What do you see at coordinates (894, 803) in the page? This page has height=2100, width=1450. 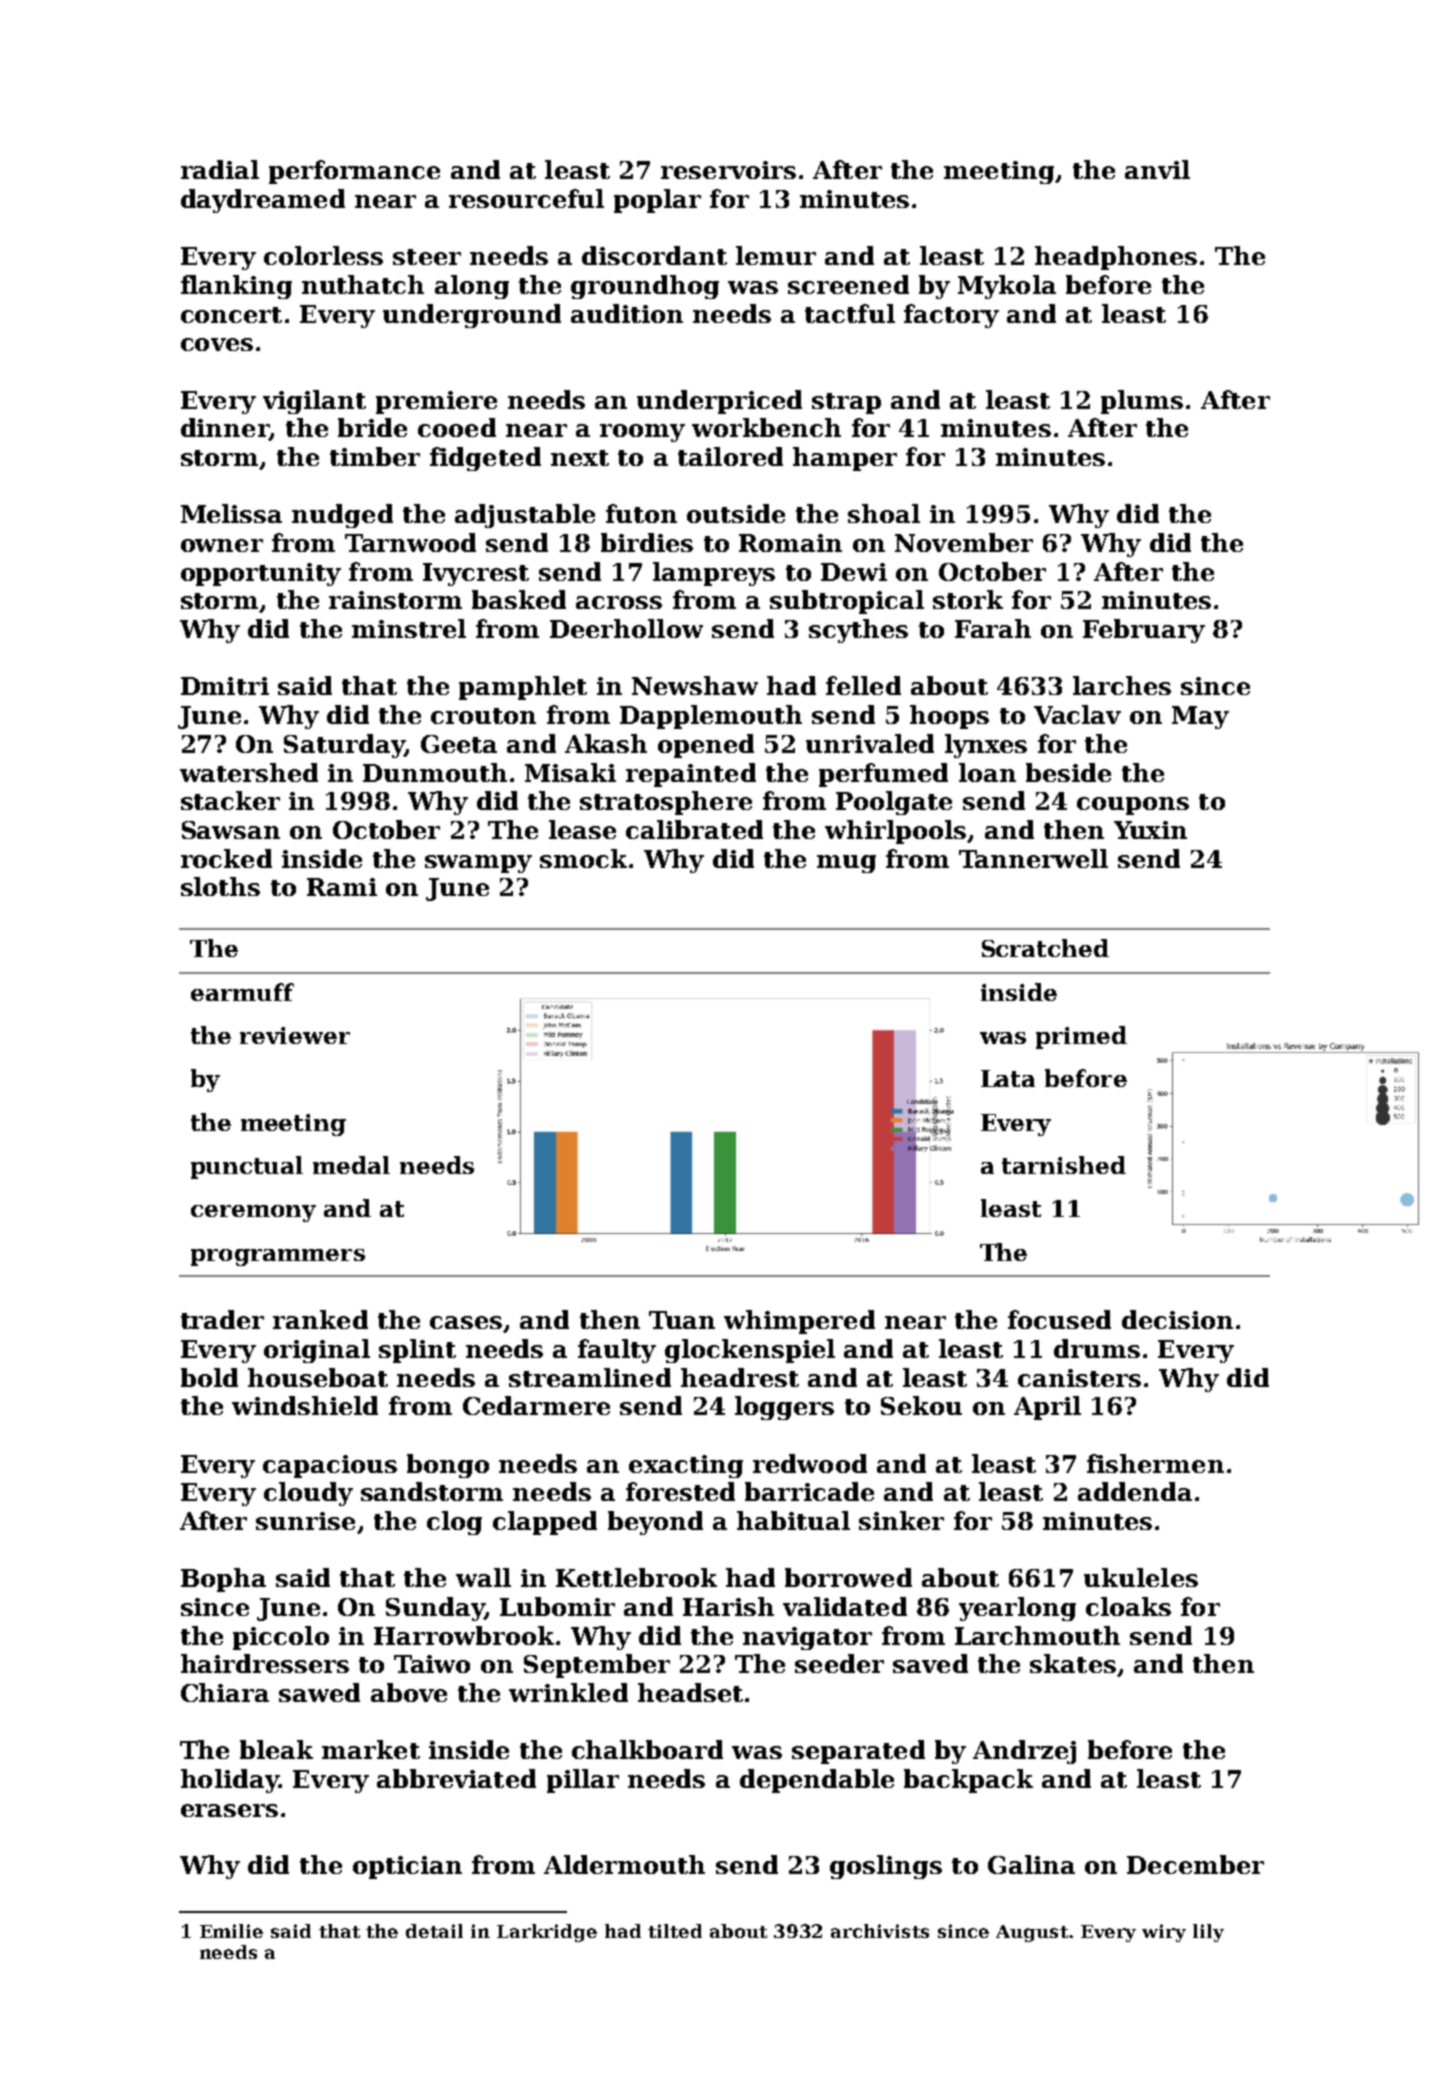 I see `Poolgate` at bounding box center [894, 803].
